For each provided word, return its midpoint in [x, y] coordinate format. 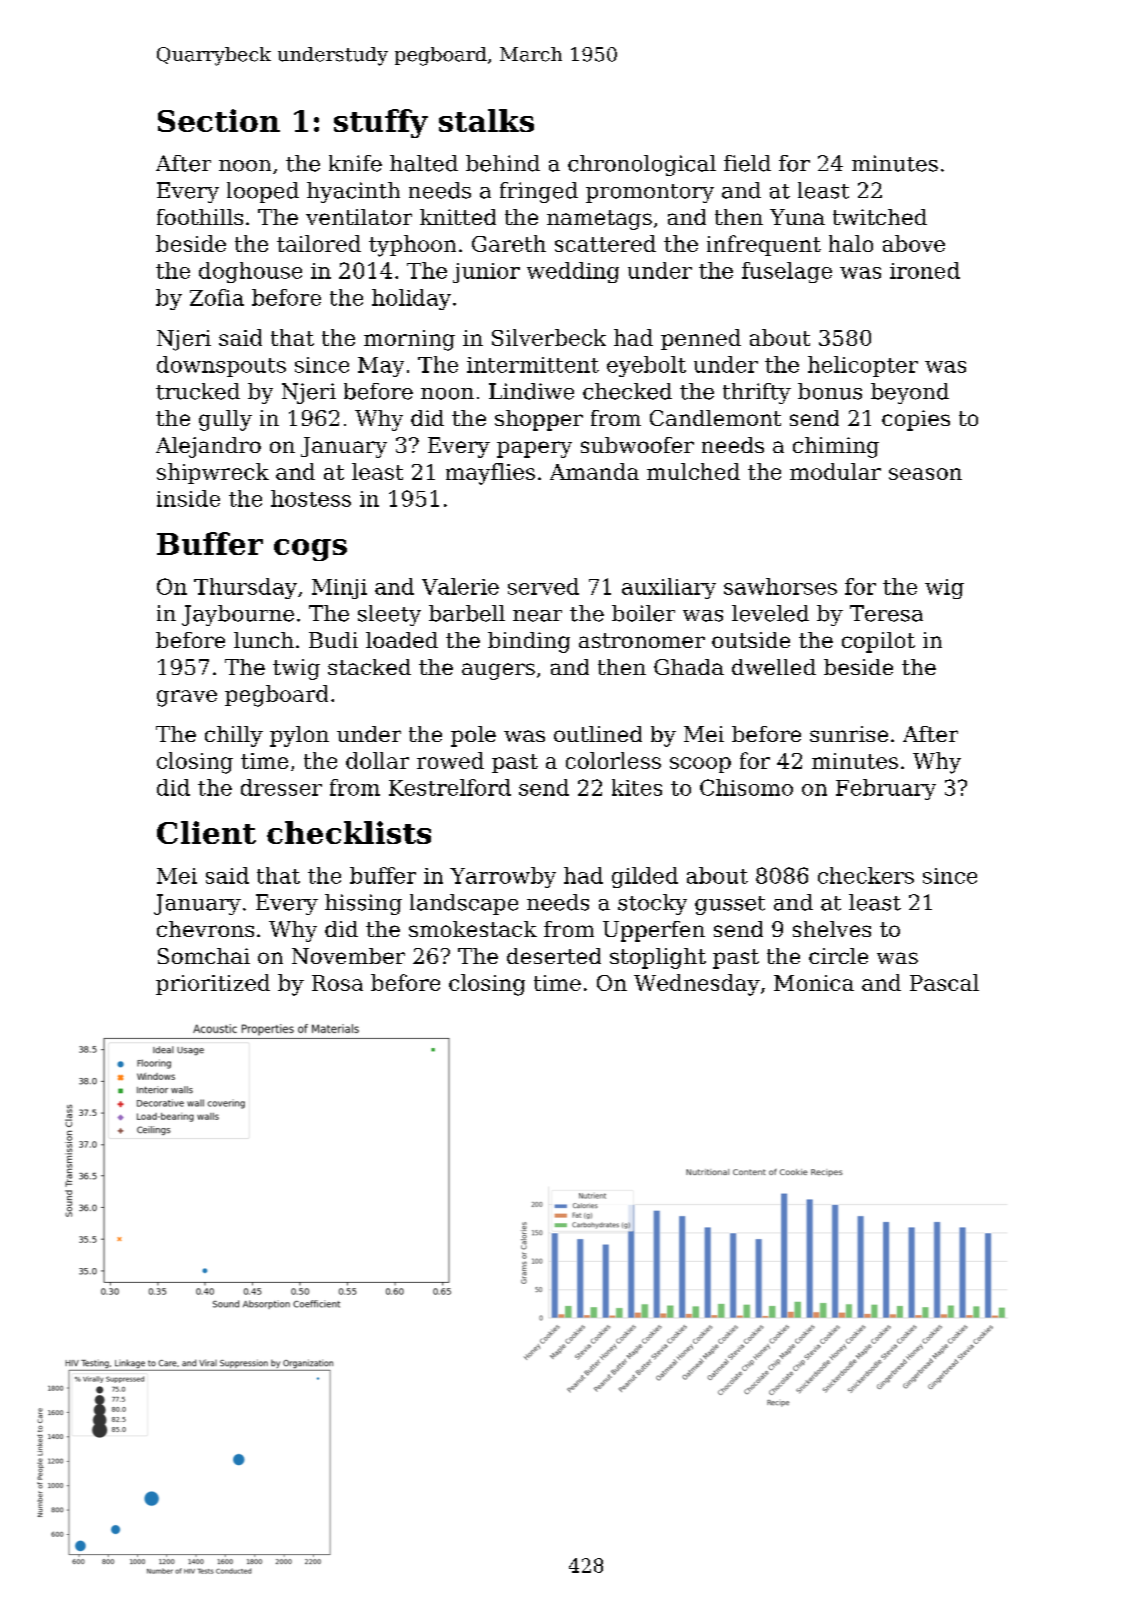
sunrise [849, 734]
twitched [880, 217]
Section [219, 120]
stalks [486, 120]
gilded [645, 877]
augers [498, 671]
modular [835, 471]
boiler [643, 613]
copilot [878, 642]
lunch [264, 640]
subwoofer [637, 445]
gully [225, 420]
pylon [299, 736]
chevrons [205, 929]
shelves [832, 929]
